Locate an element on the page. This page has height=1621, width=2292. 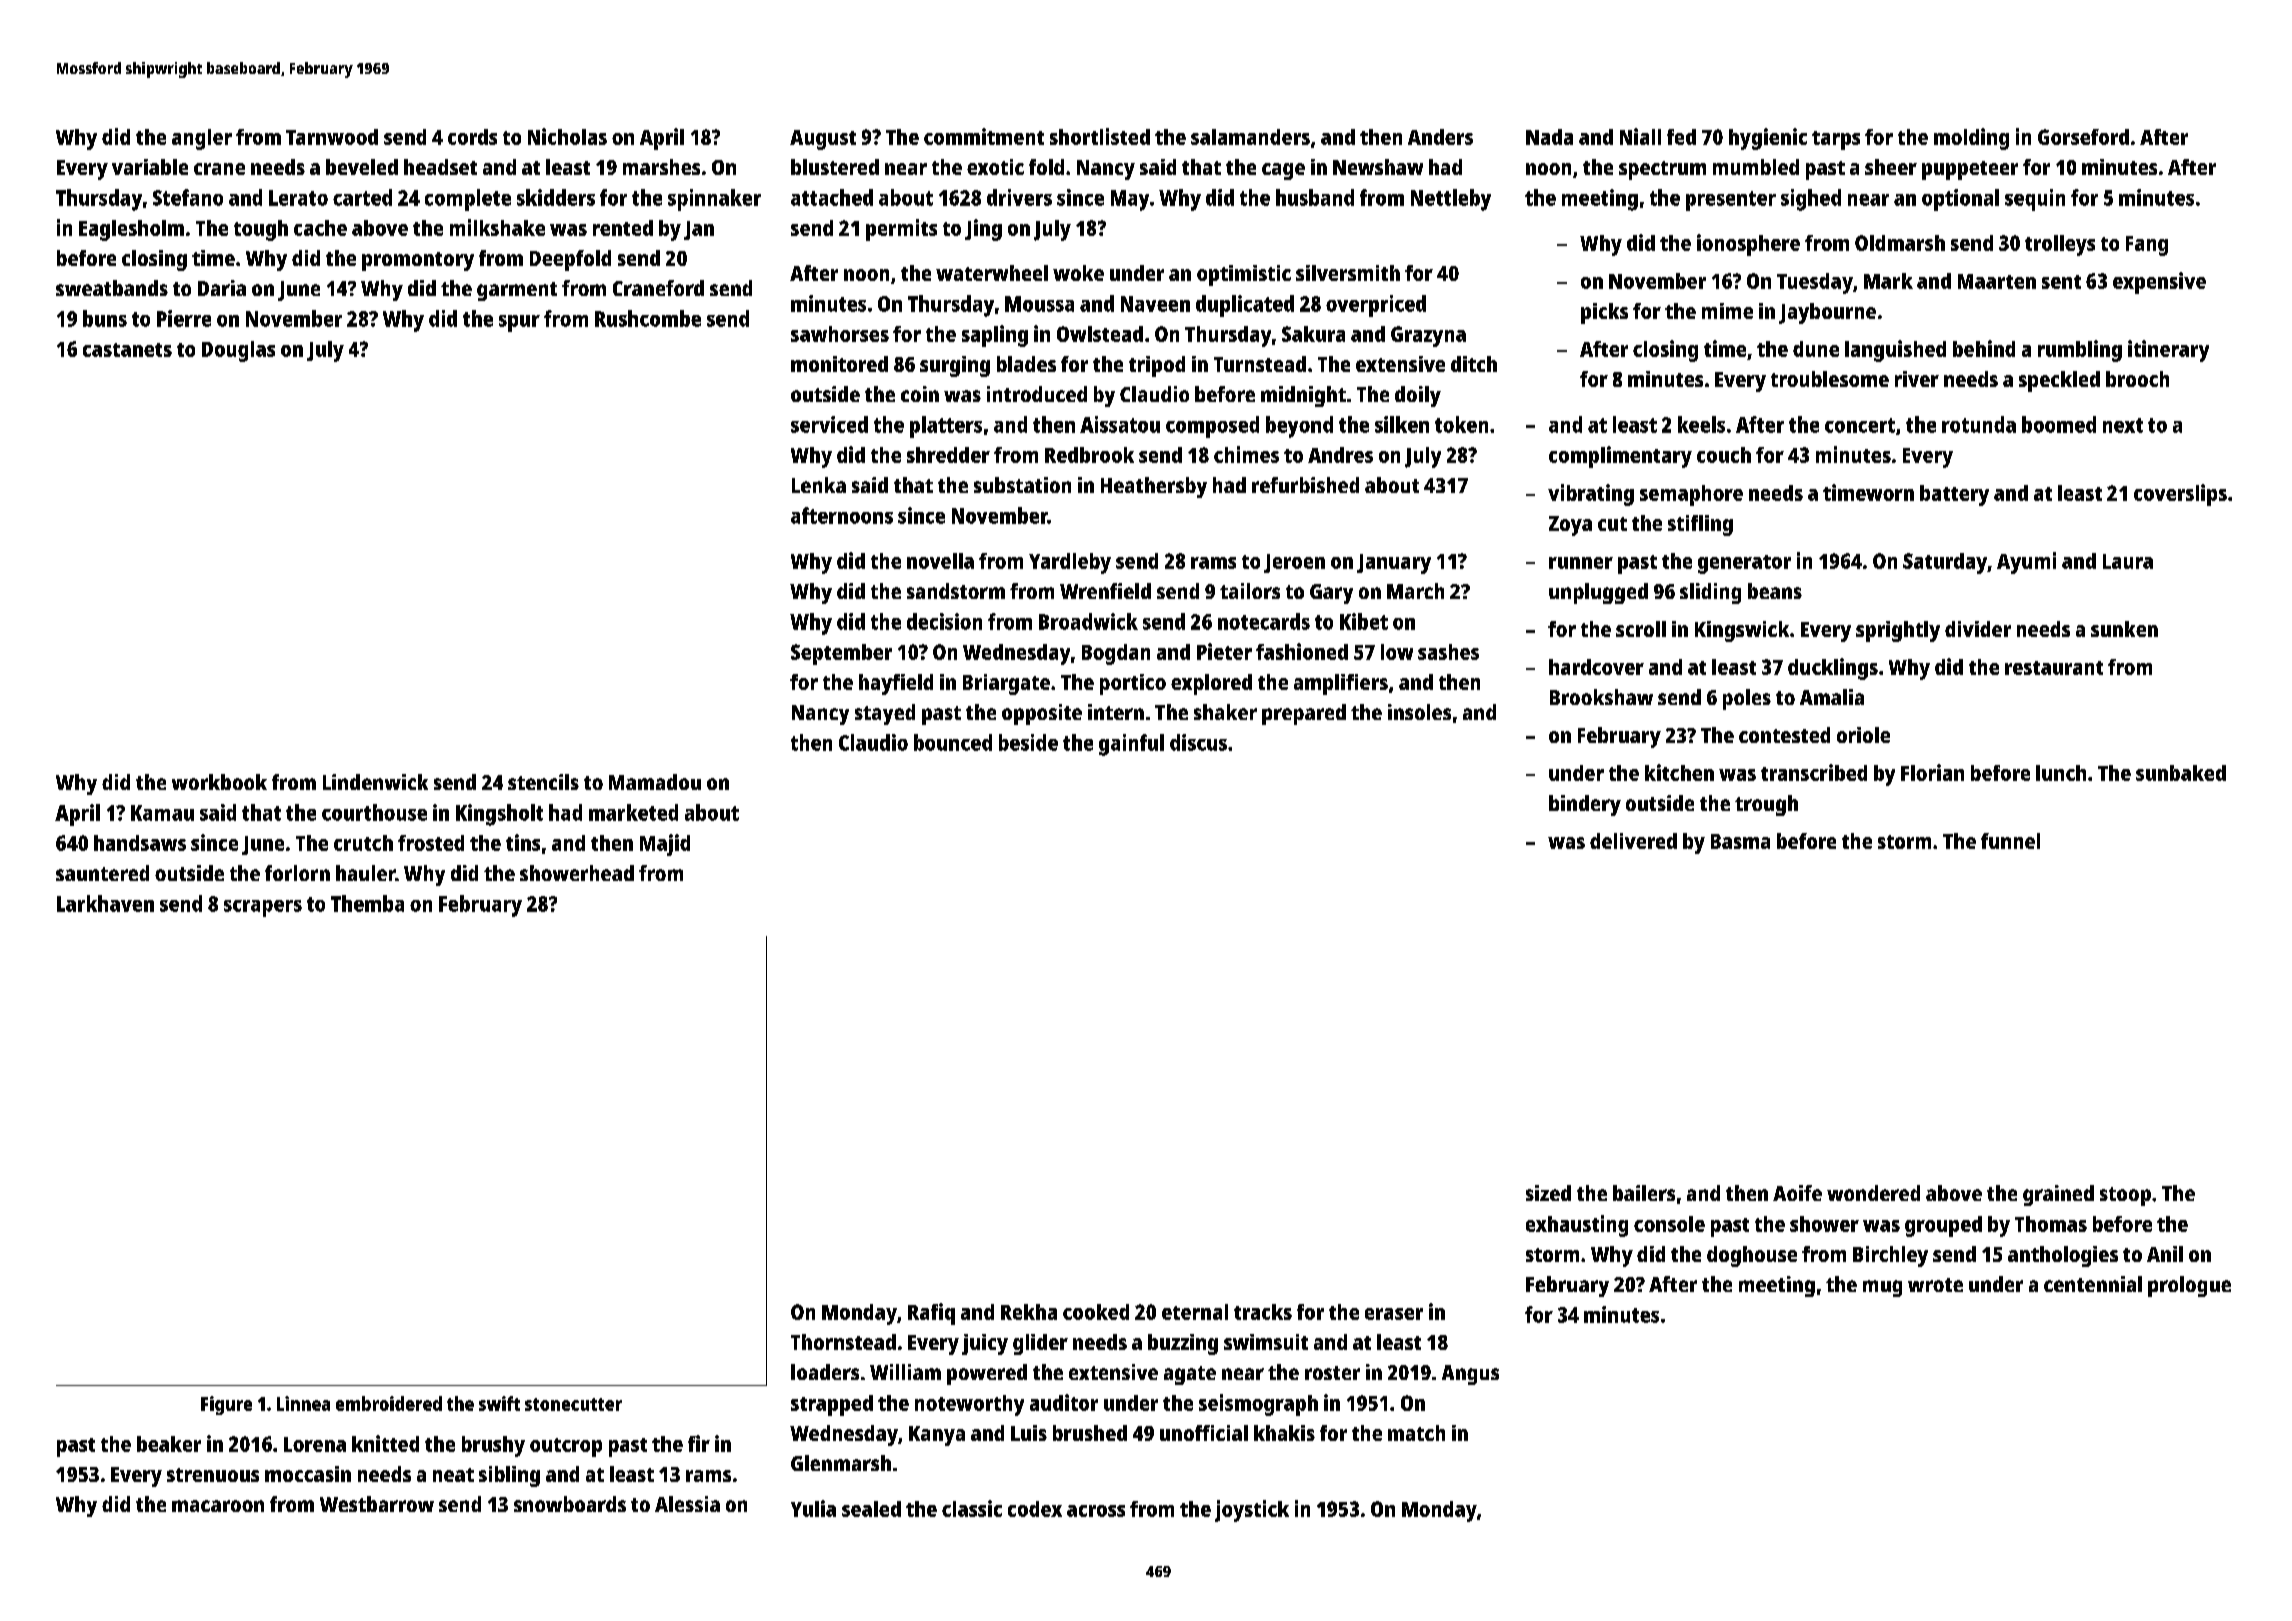
cage is located at coordinates (1283, 171).
